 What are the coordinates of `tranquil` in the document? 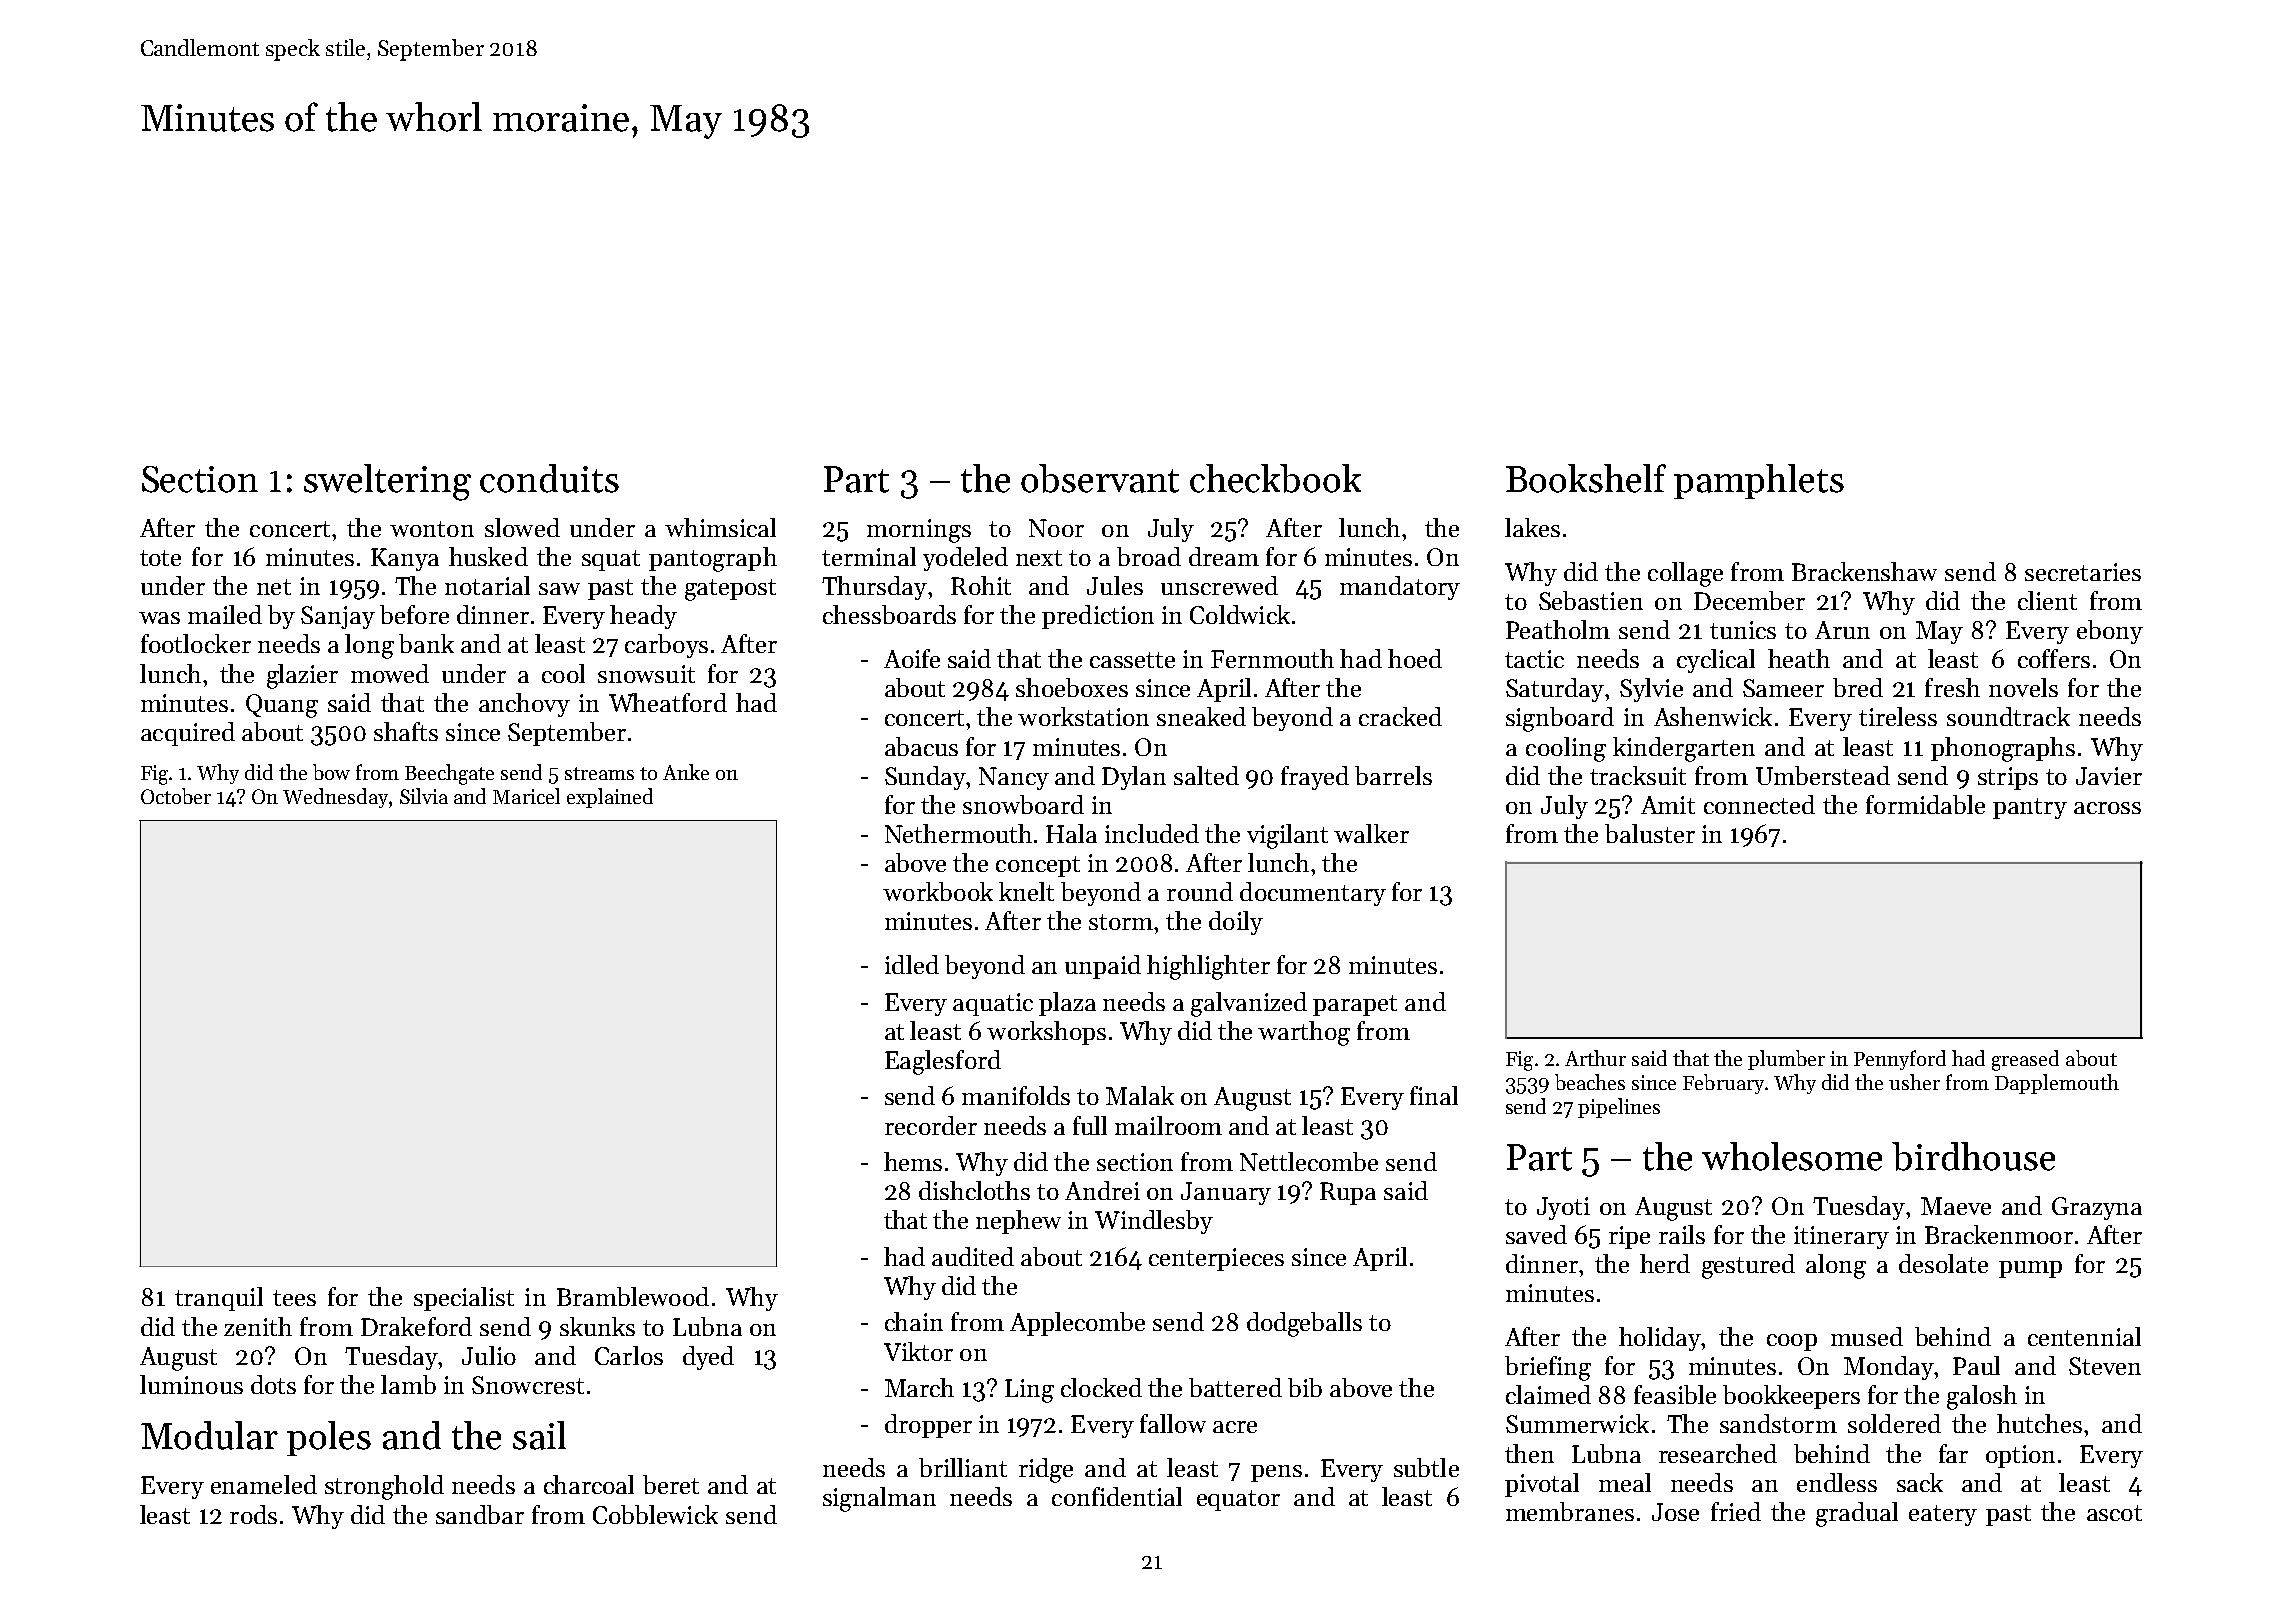 It's located at (219, 1299).
